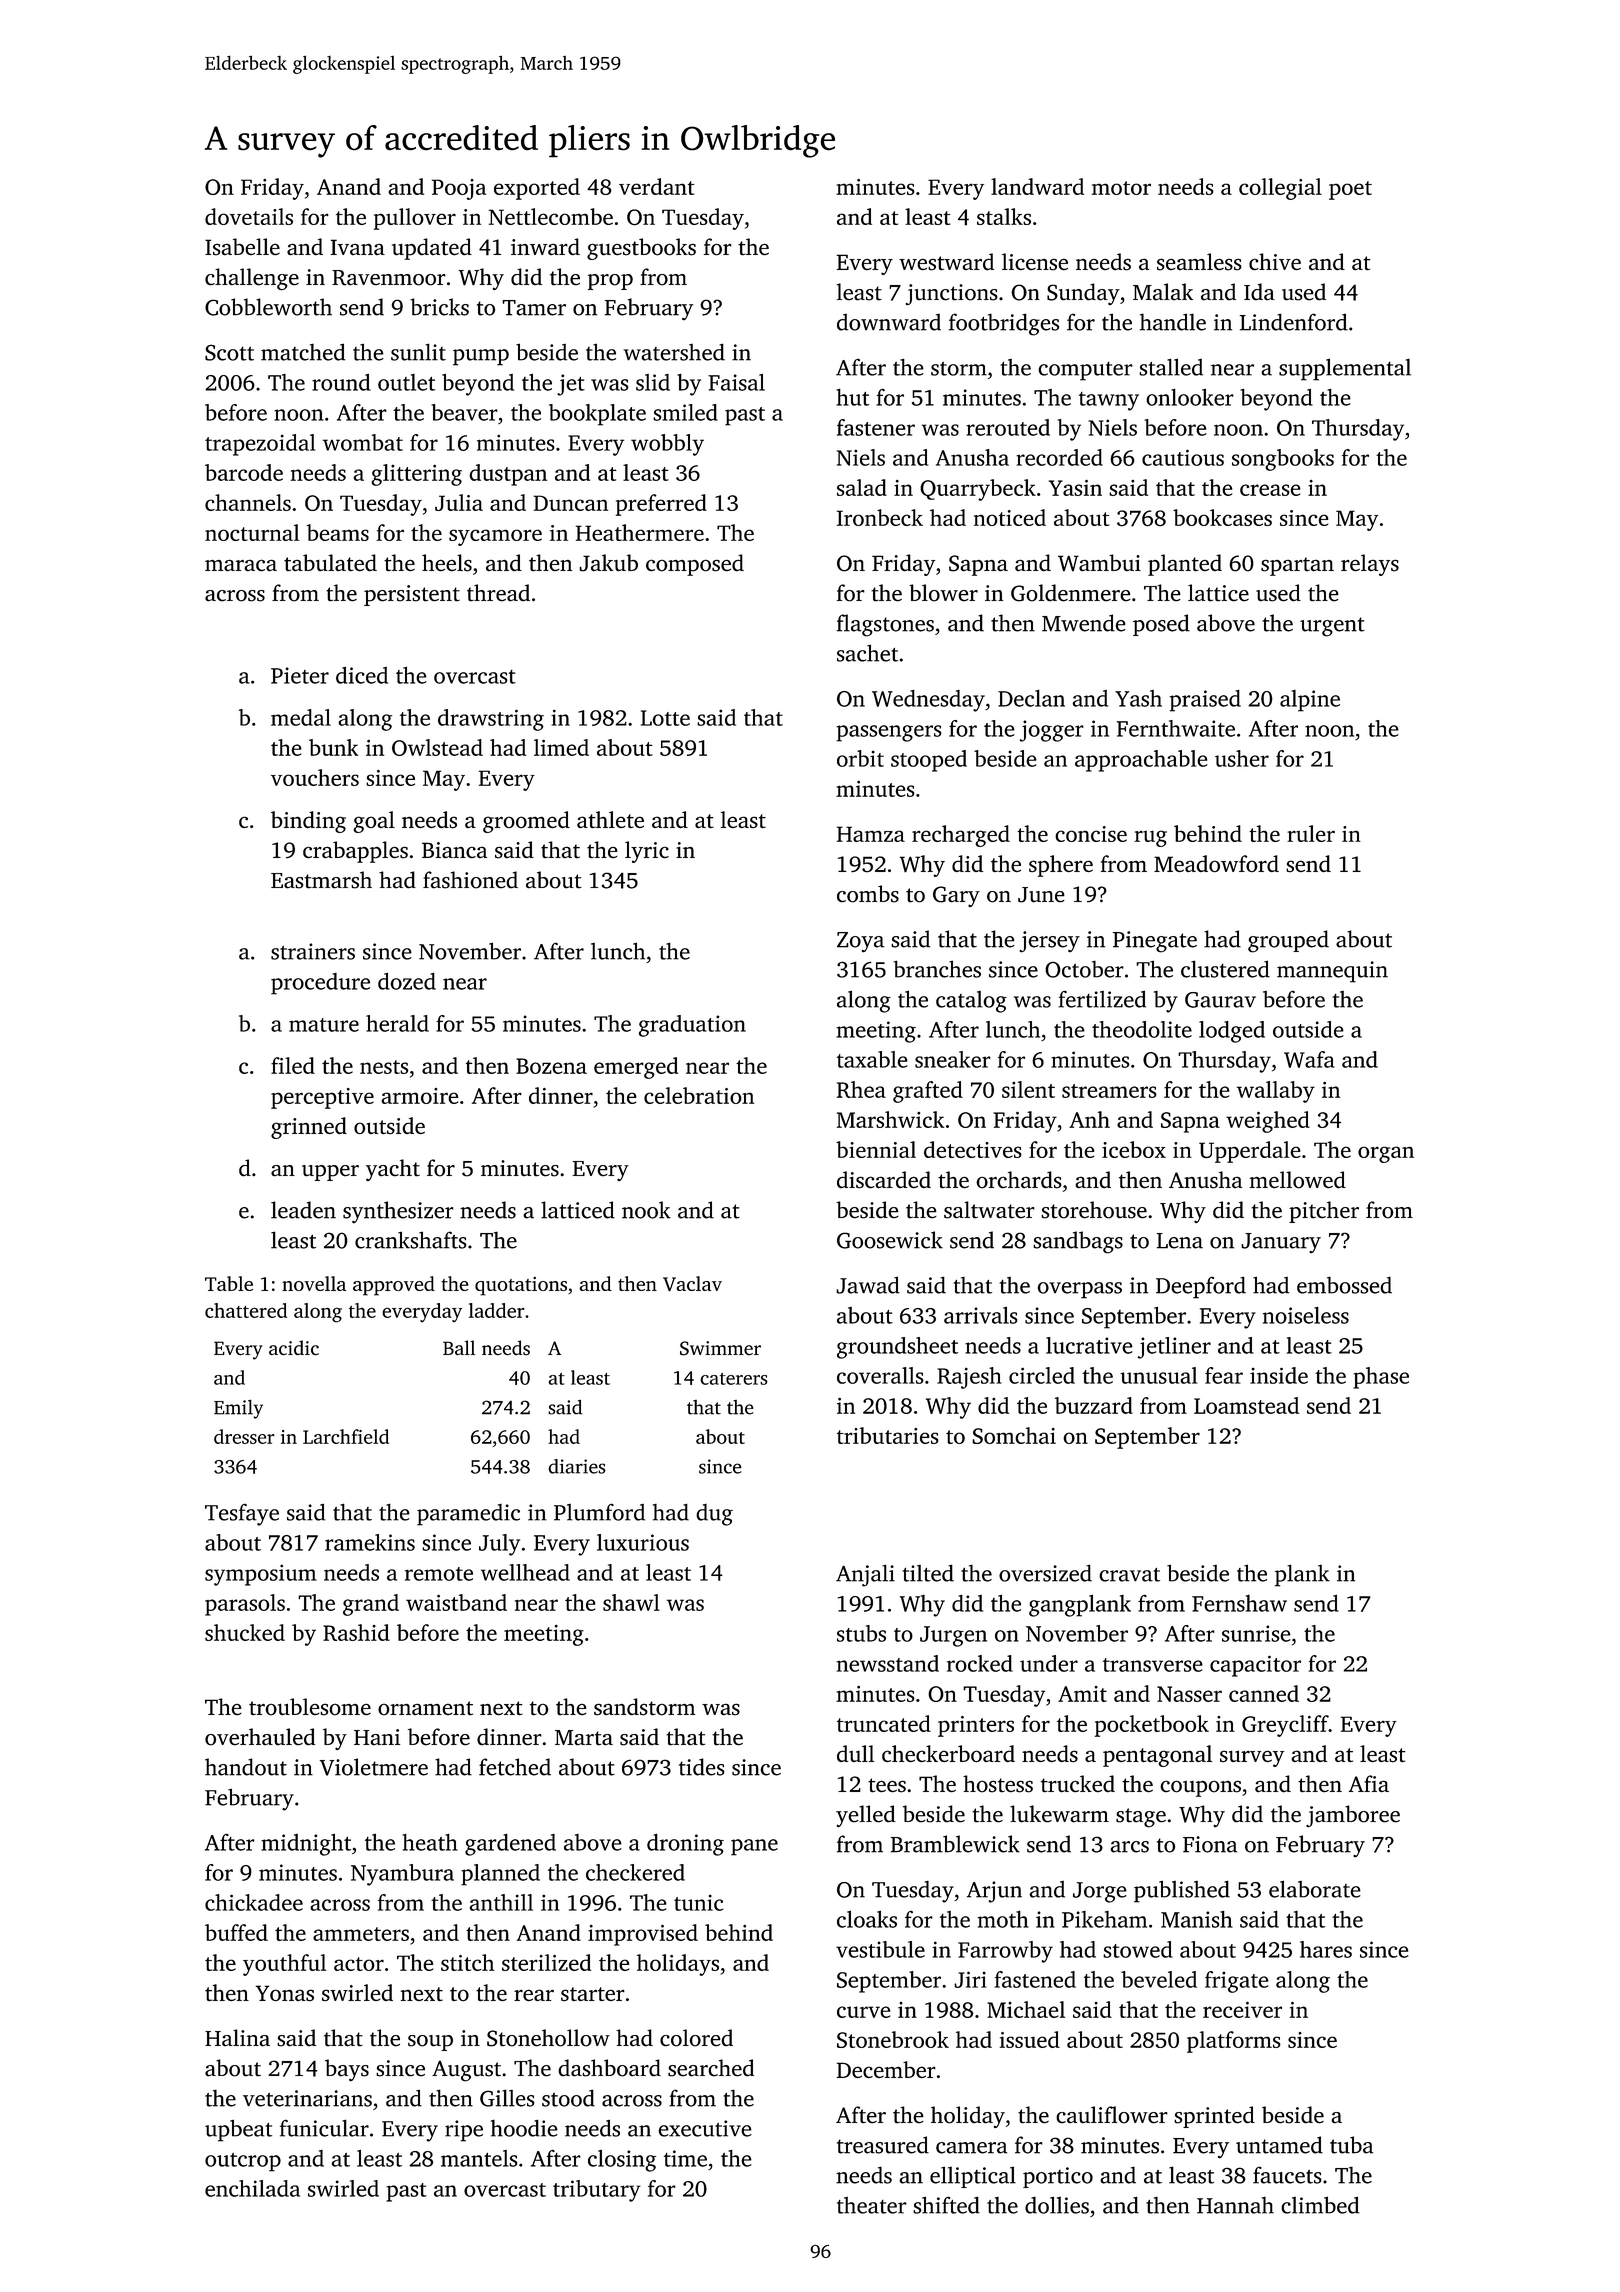 The height and width of the screenshot is (2292, 1620). I want to click on rear, so click(534, 1995).
